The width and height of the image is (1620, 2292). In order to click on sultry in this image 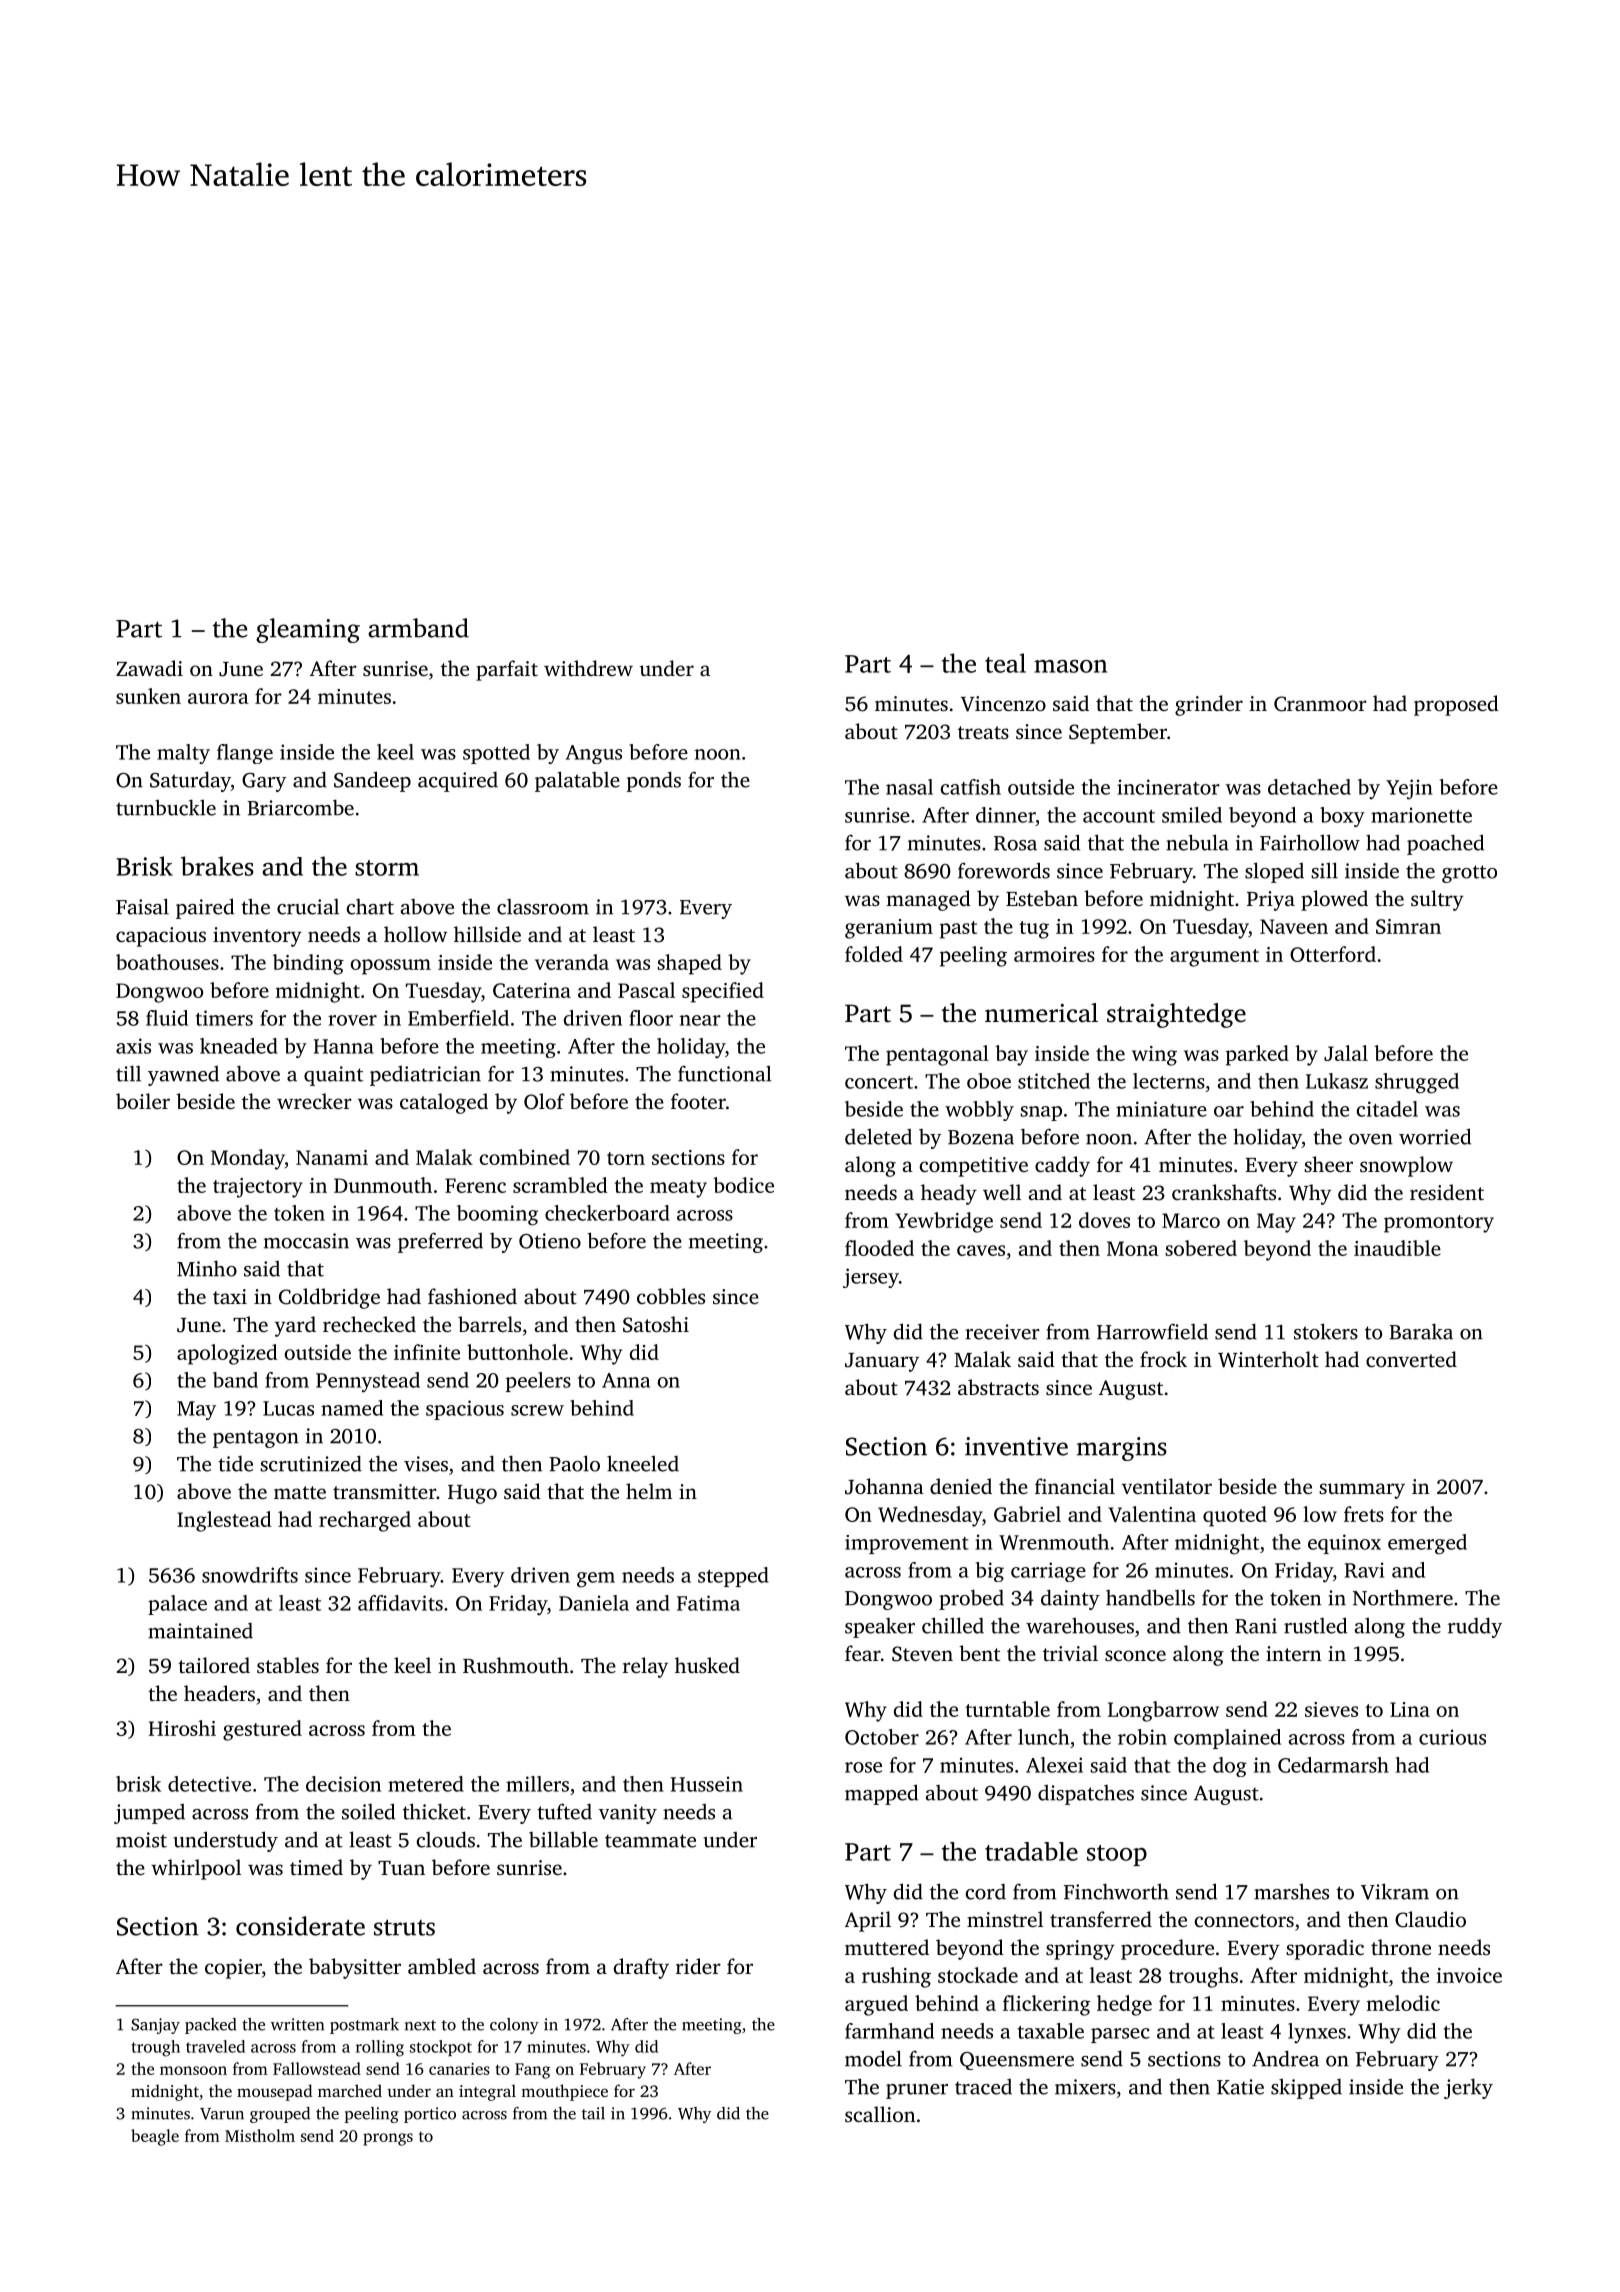, I will do `click(1437, 900)`.
